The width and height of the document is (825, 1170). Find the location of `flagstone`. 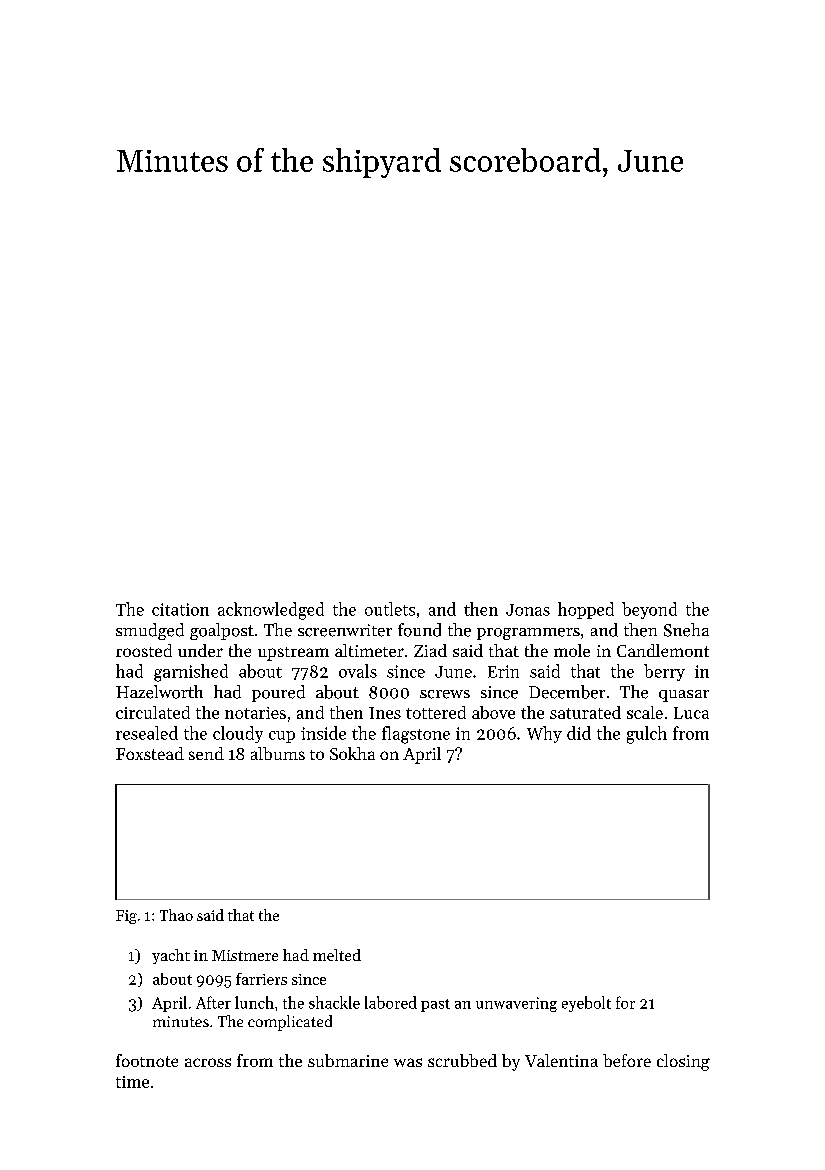

flagstone is located at coordinates (416, 735).
